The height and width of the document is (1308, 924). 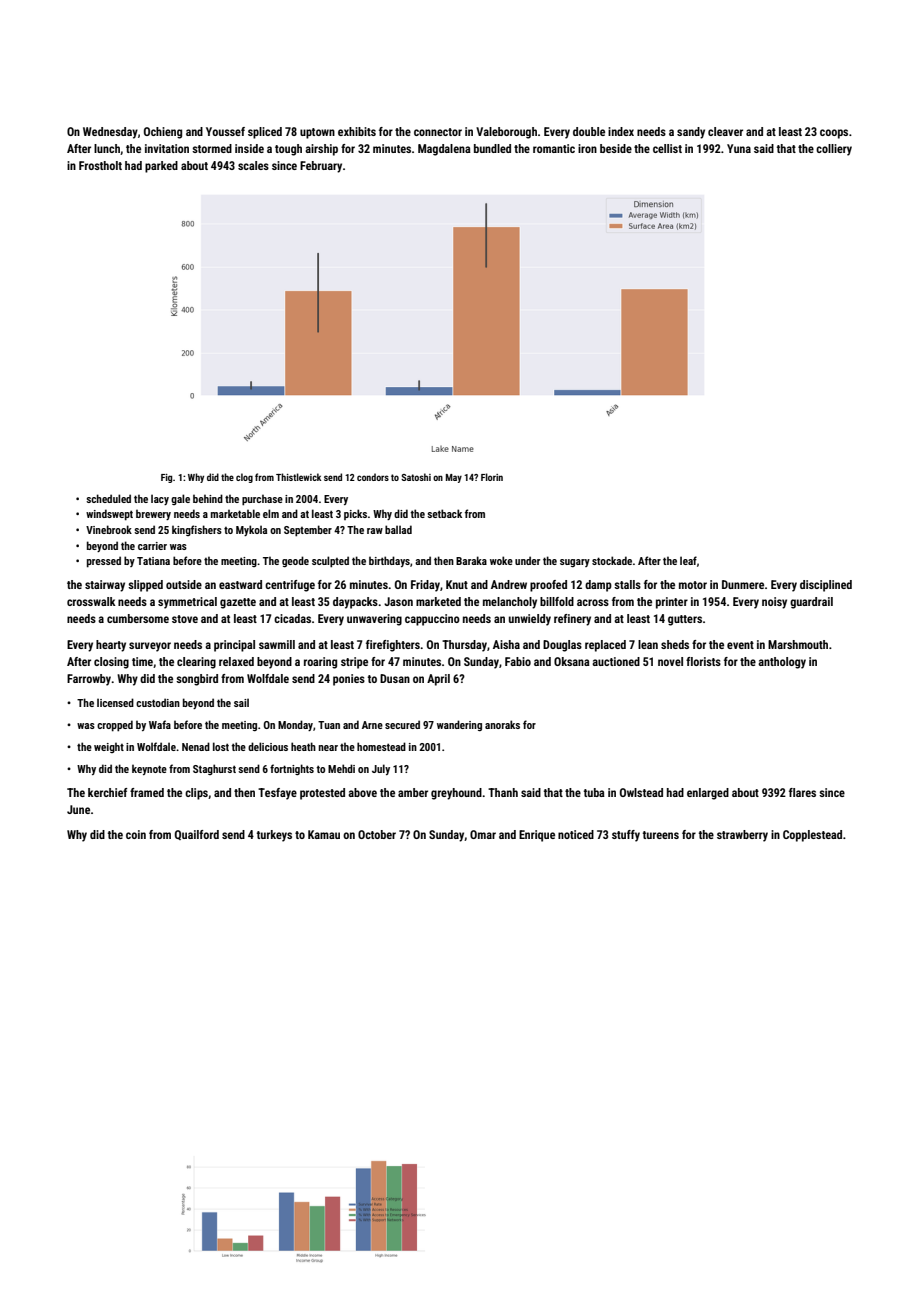 What do you see at coordinates (492, 477) in the document?
I see `Florin` at bounding box center [492, 477].
